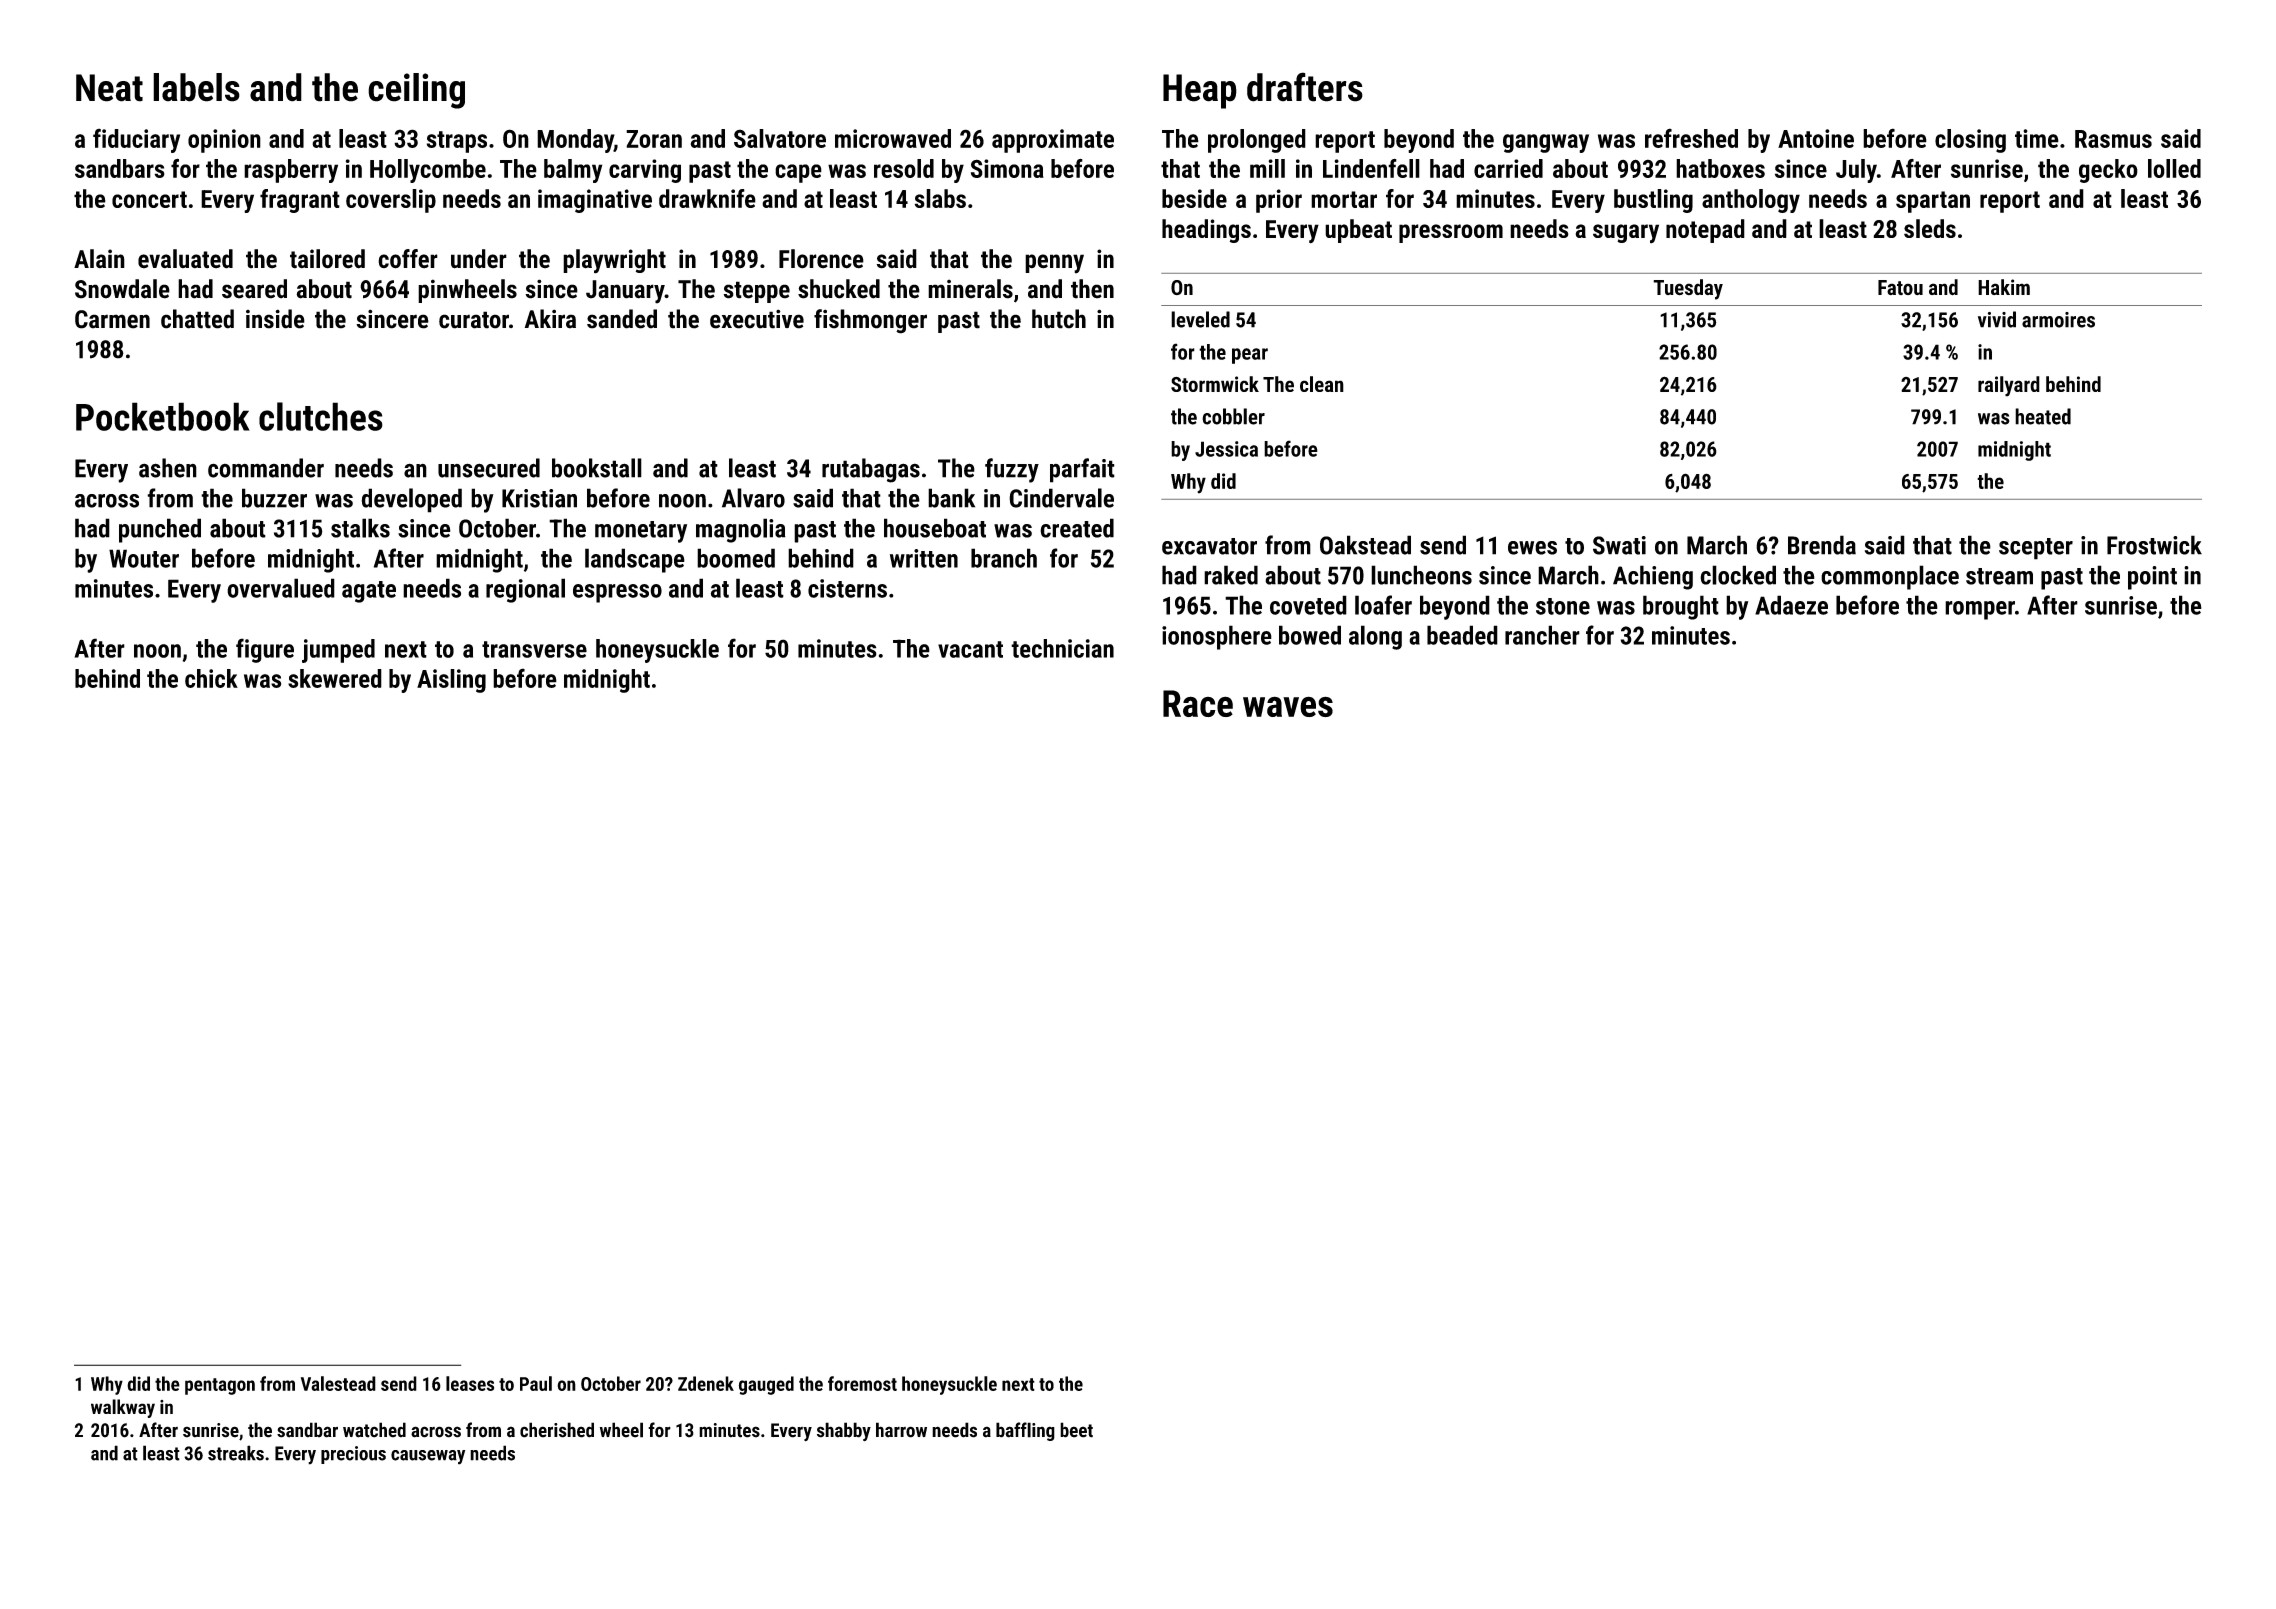  I want to click on Hakim, so click(2004, 287).
